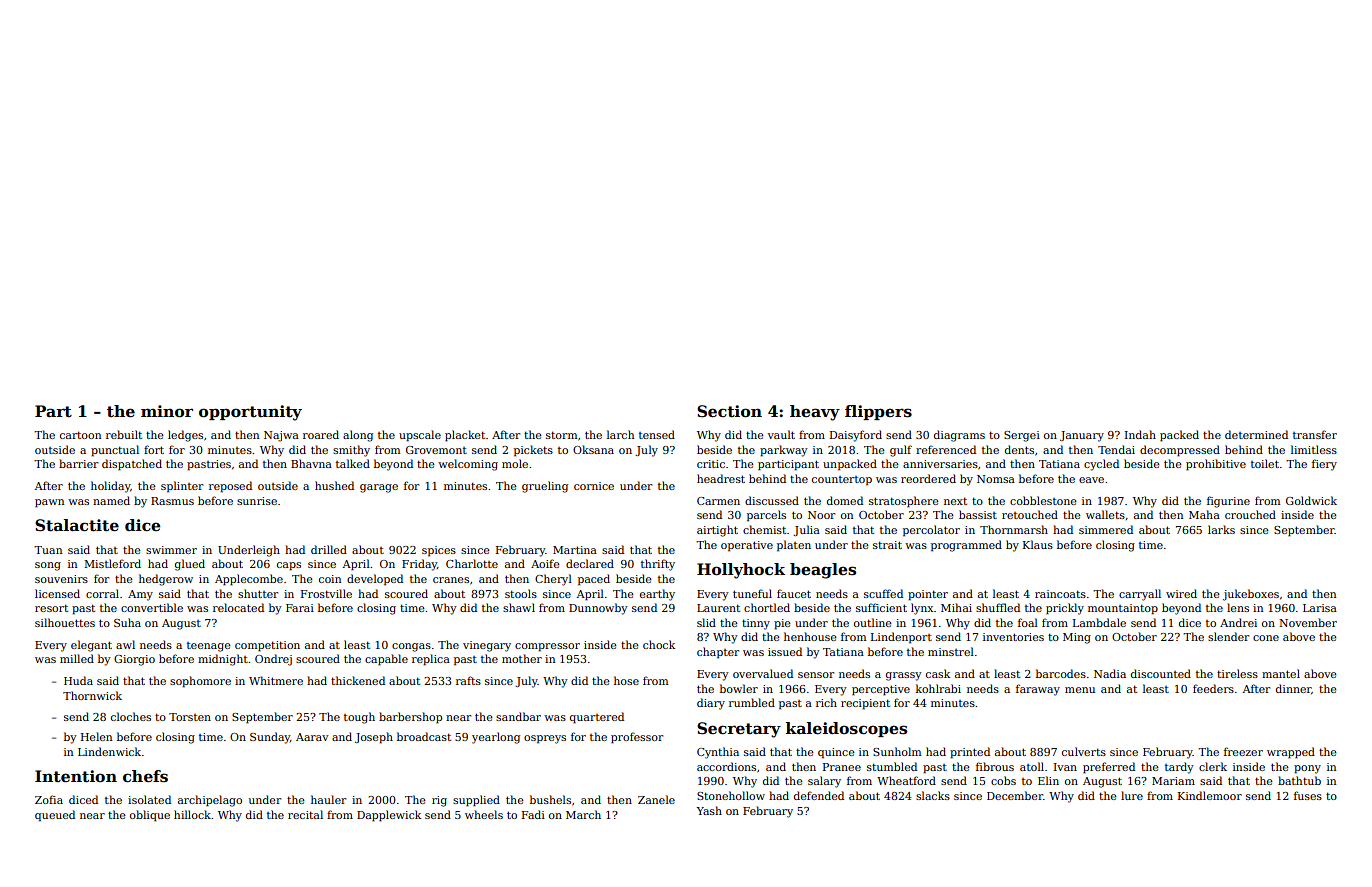 This screenshot has height=887, width=1372. What do you see at coordinates (167, 411) in the screenshot?
I see `minor` at bounding box center [167, 411].
